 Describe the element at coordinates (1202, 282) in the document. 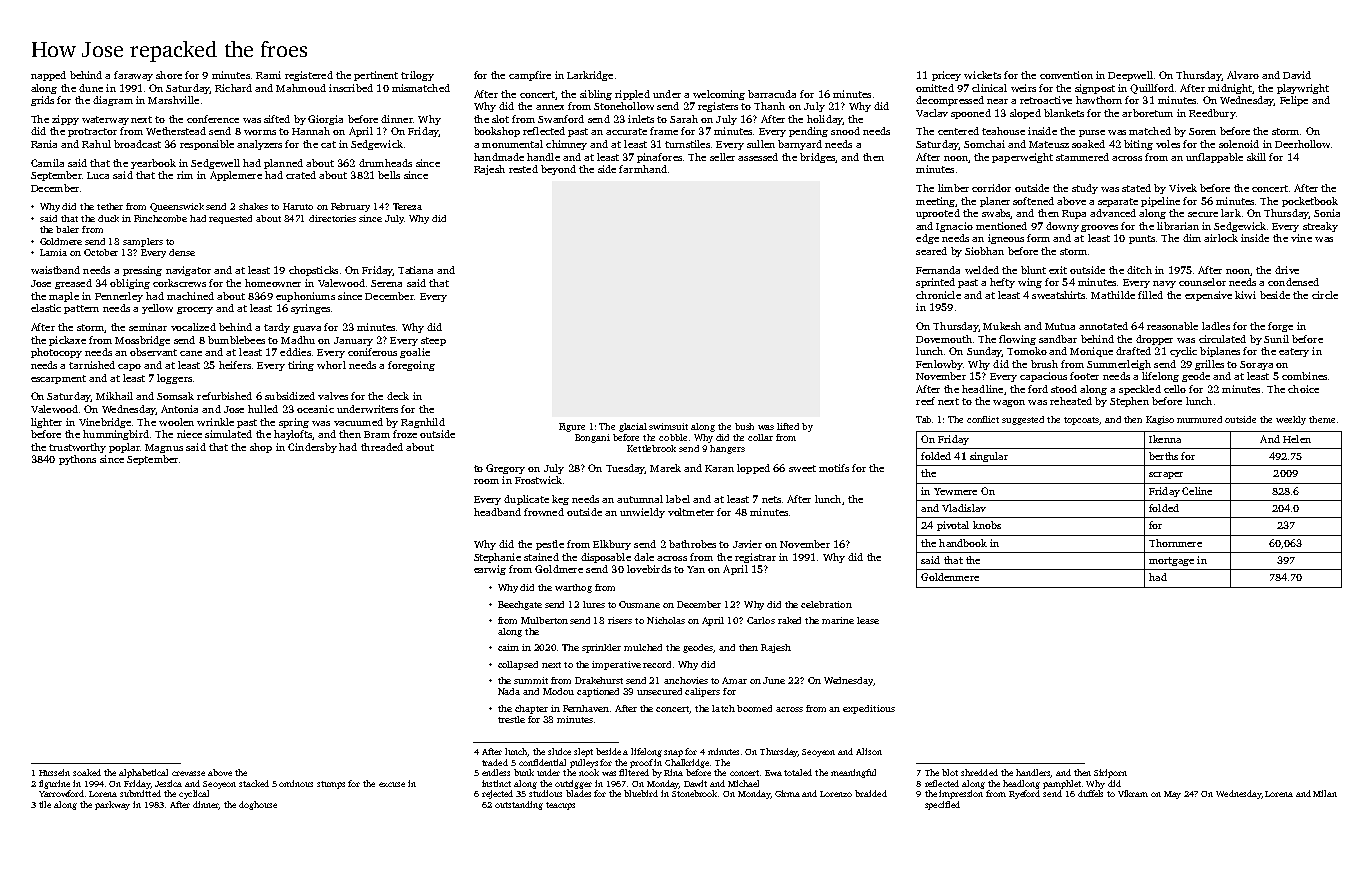

I see `counselor` at that location.
